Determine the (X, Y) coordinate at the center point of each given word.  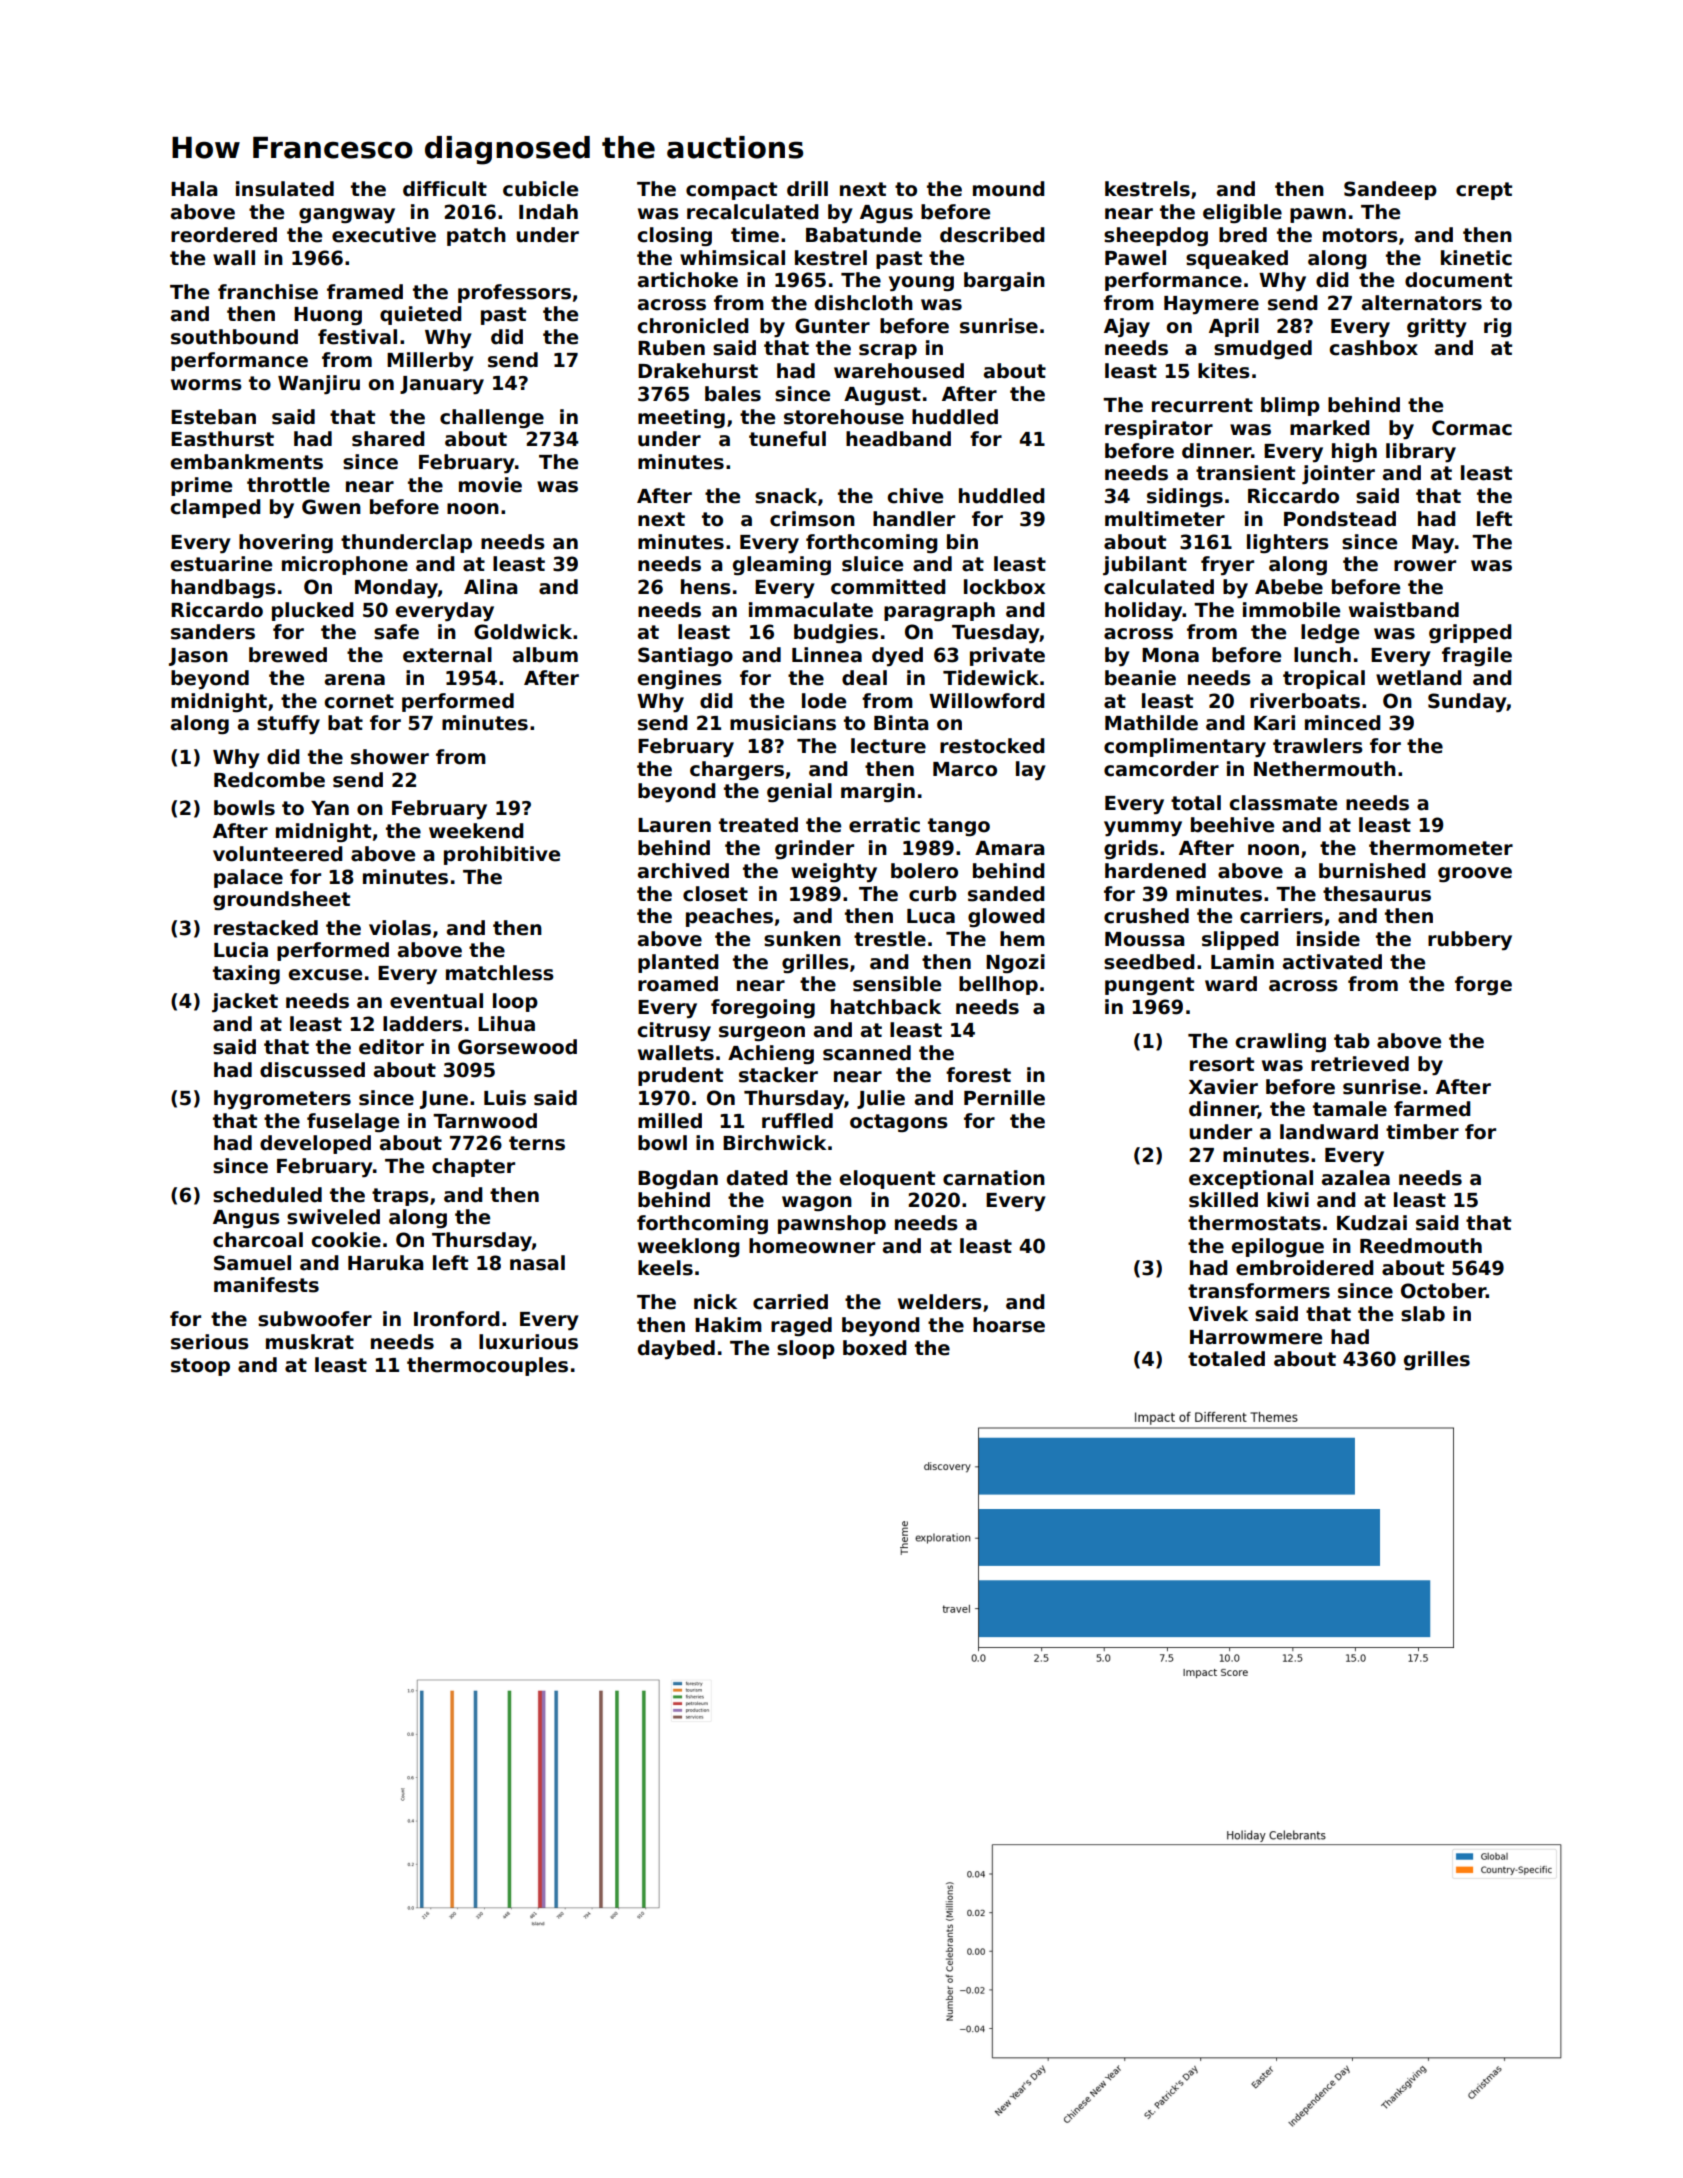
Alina (490, 587)
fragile (1477, 656)
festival (357, 337)
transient (1245, 473)
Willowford (986, 701)
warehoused (899, 371)
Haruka (385, 1263)
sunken (802, 939)
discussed (312, 1070)
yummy (1143, 828)
